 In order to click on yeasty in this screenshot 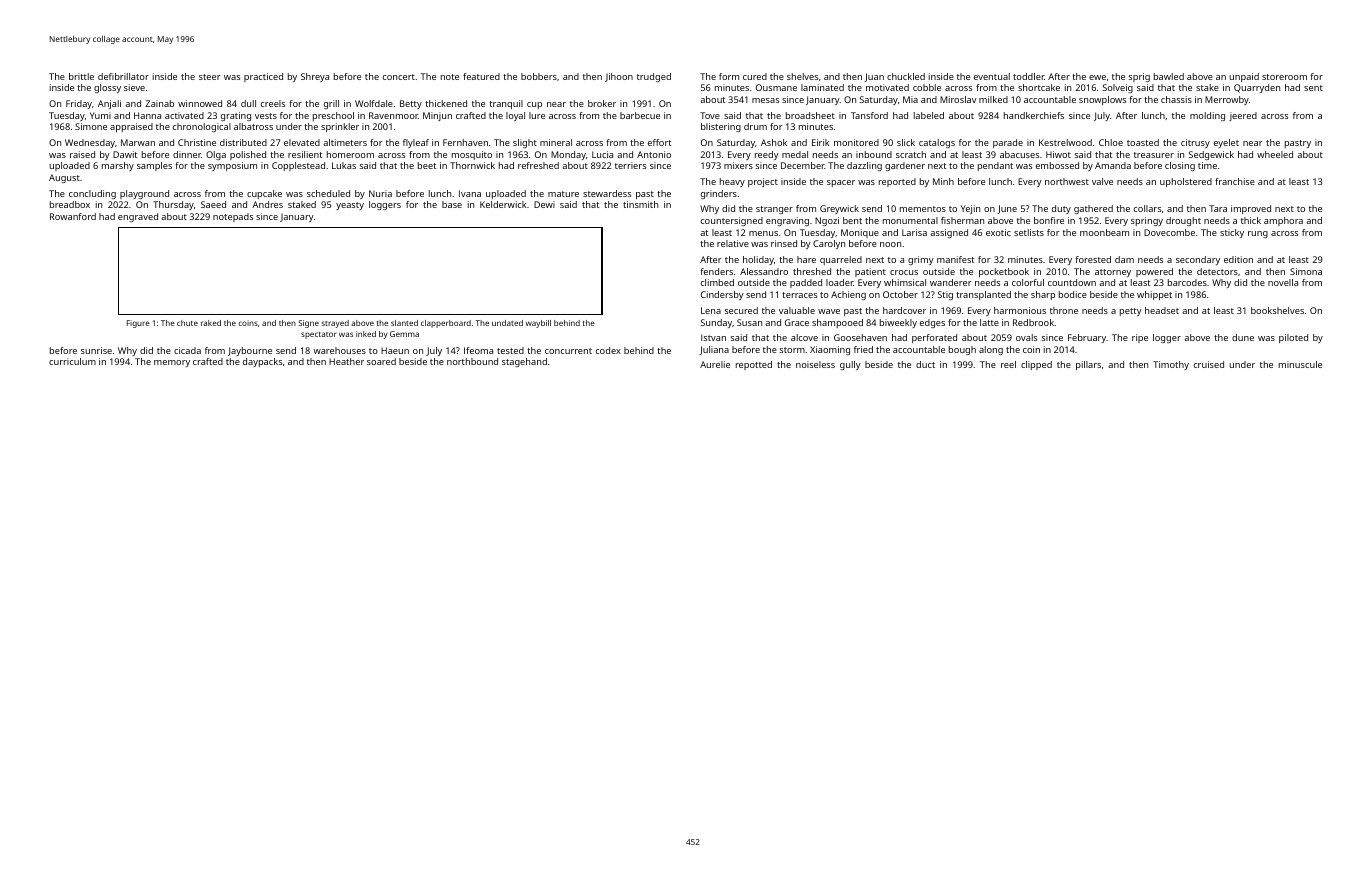, I will do `click(350, 206)`.
